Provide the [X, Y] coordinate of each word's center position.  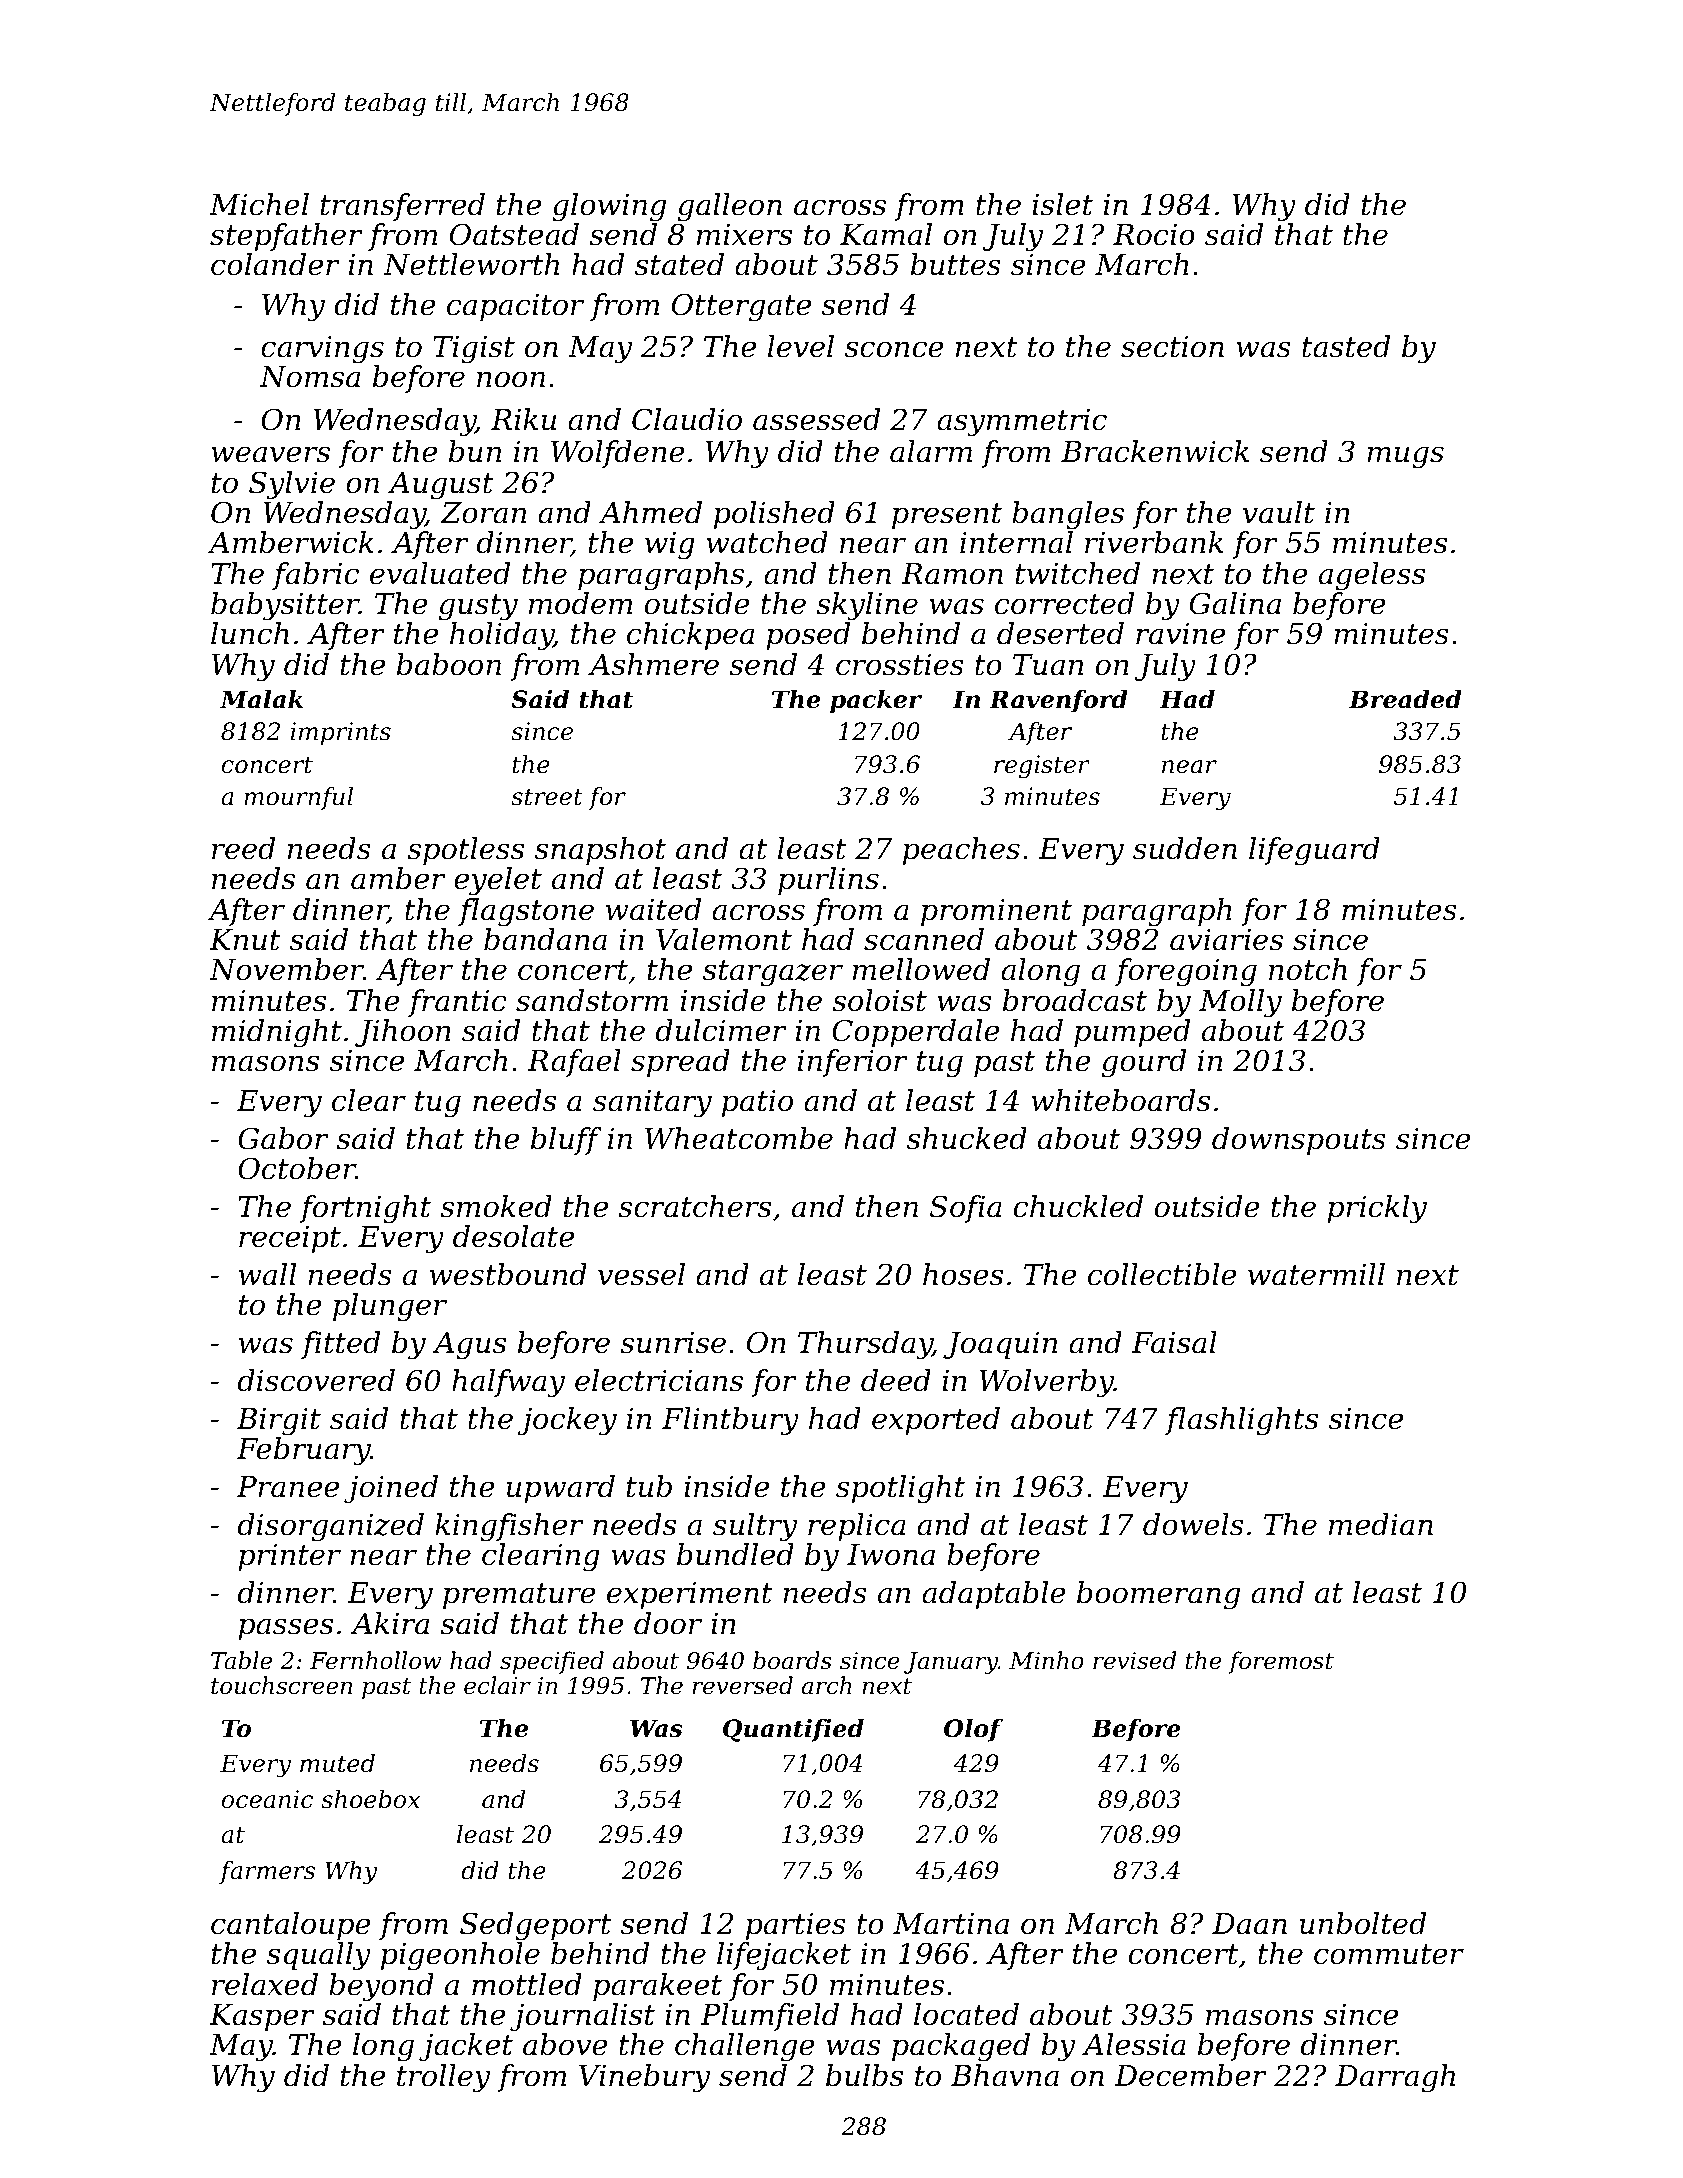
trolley [443, 2078]
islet [1062, 204]
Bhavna [1005, 2075]
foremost [1281, 1662]
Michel [259, 204]
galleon [730, 207]
